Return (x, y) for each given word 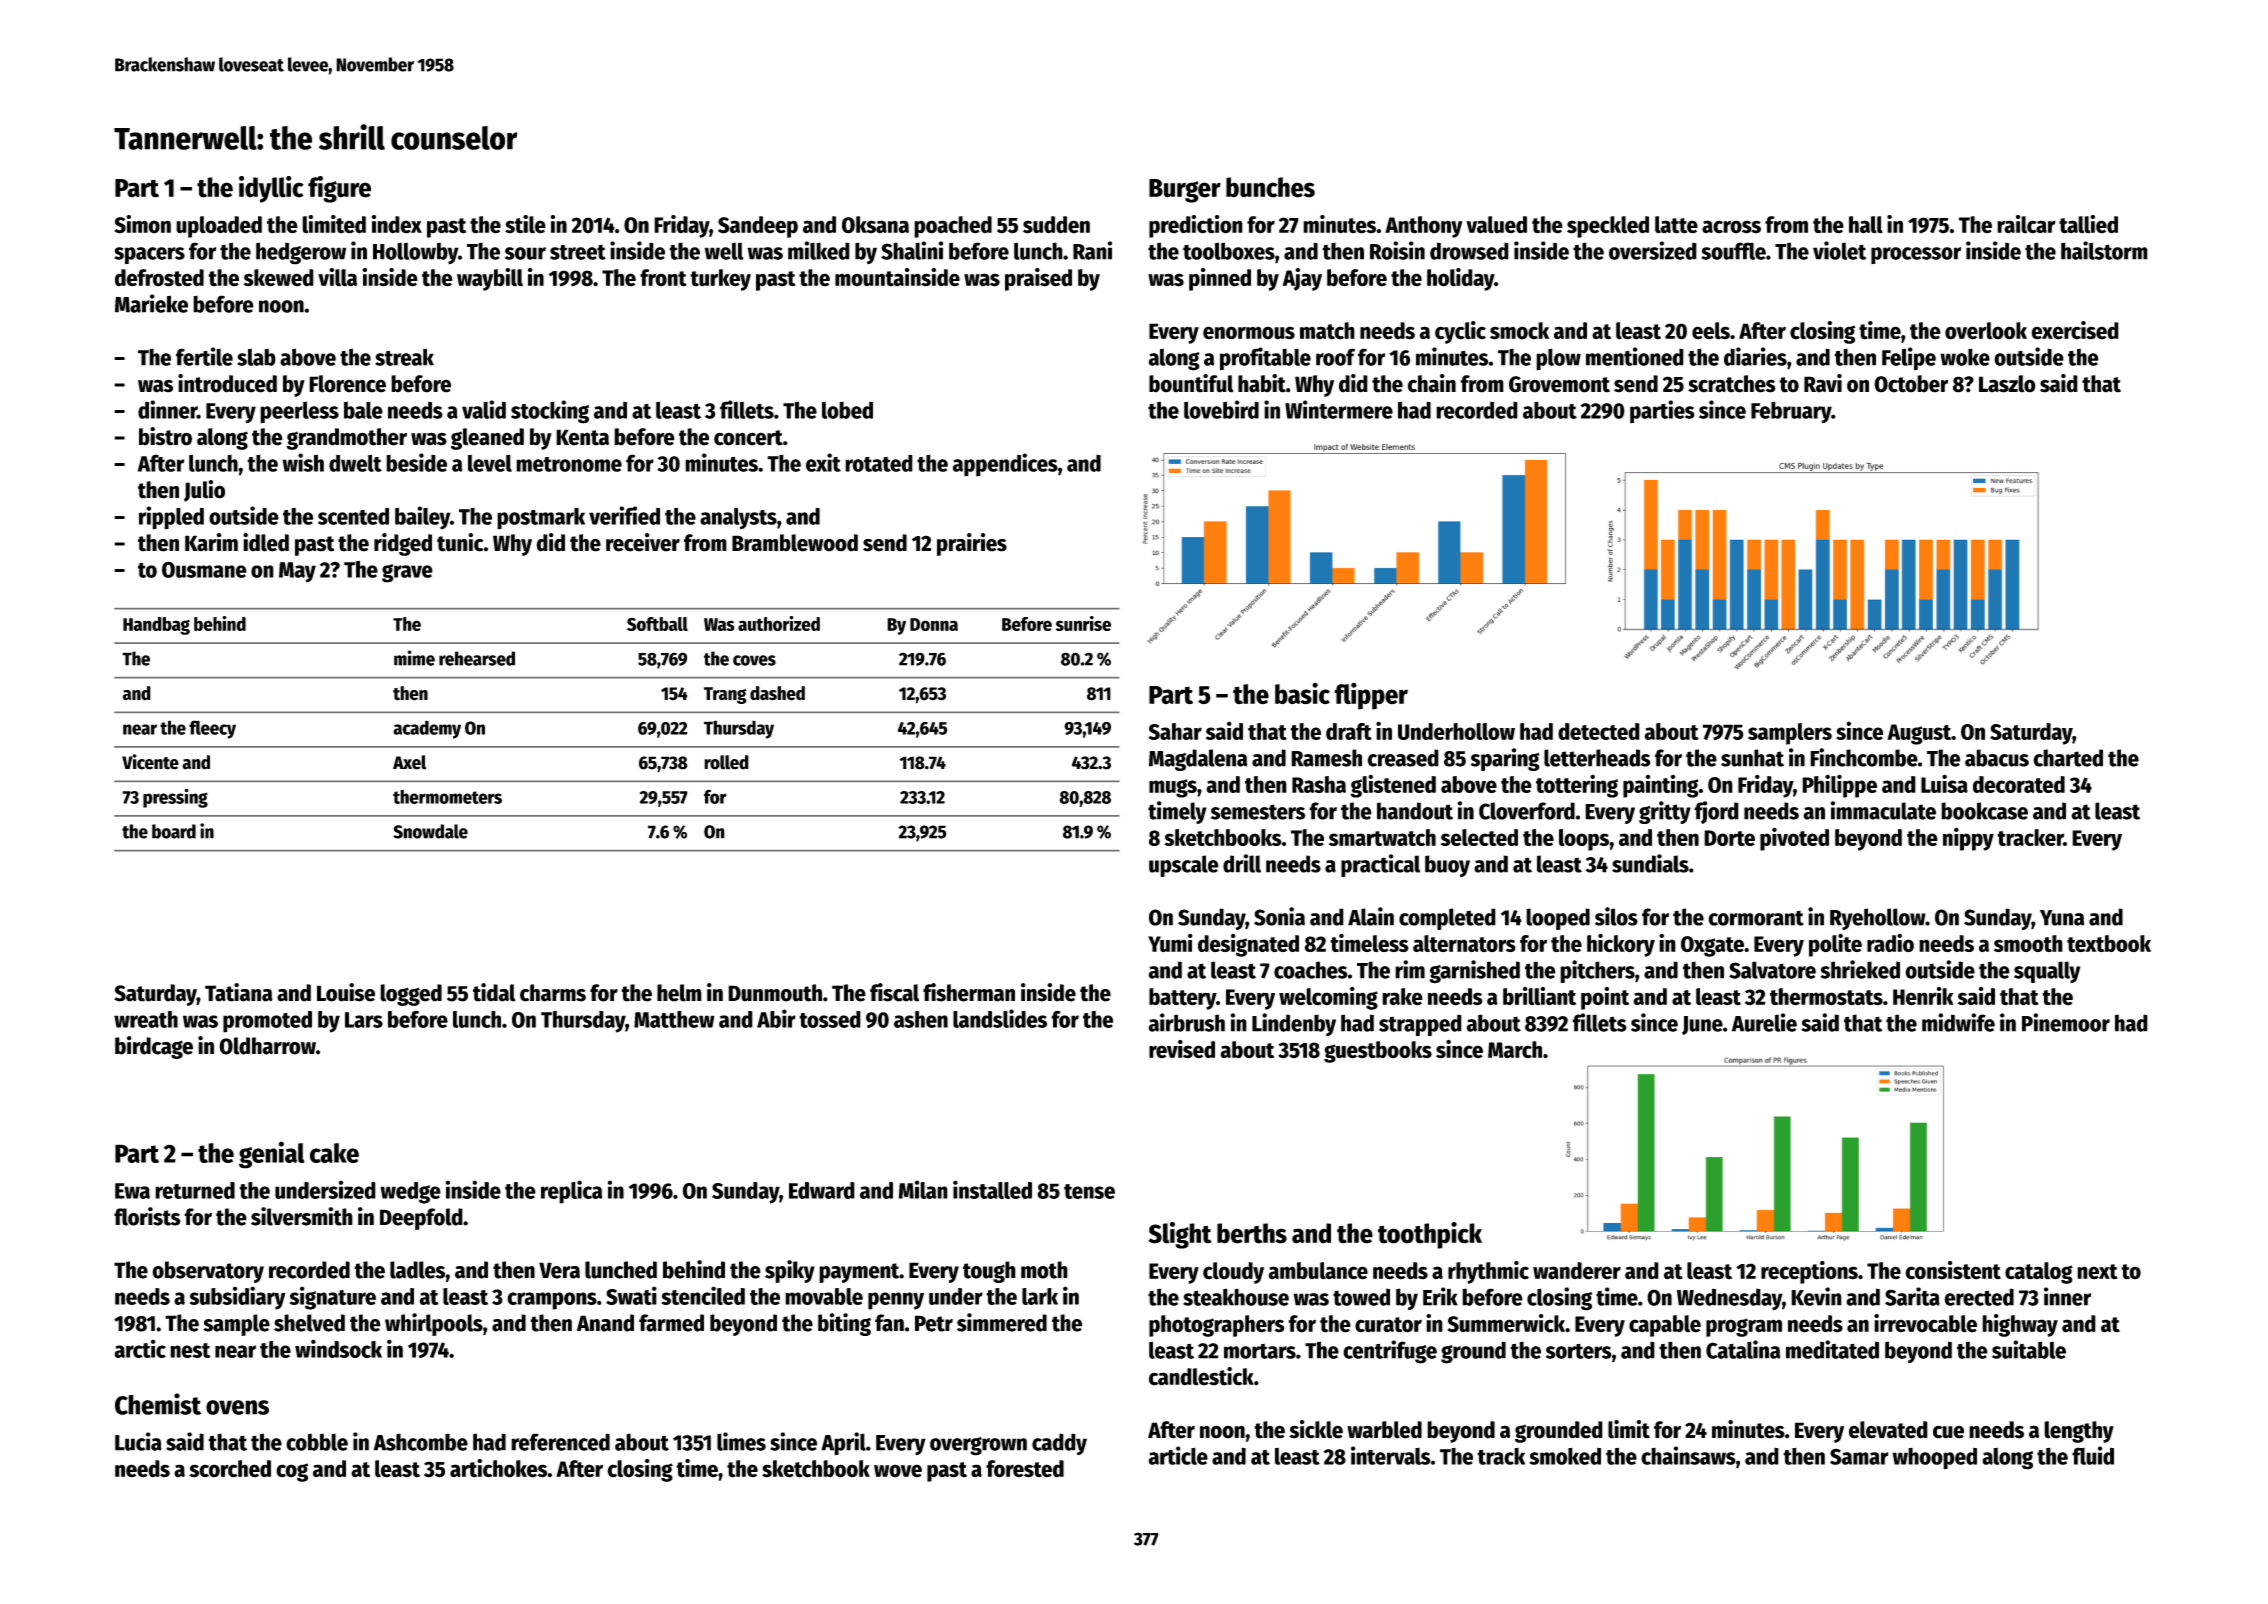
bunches (1270, 187)
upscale (1184, 866)
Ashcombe (421, 1442)
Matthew (674, 1019)
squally (2047, 972)
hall (1866, 225)
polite (1835, 945)
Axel (409, 762)
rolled (726, 762)
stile (525, 224)
